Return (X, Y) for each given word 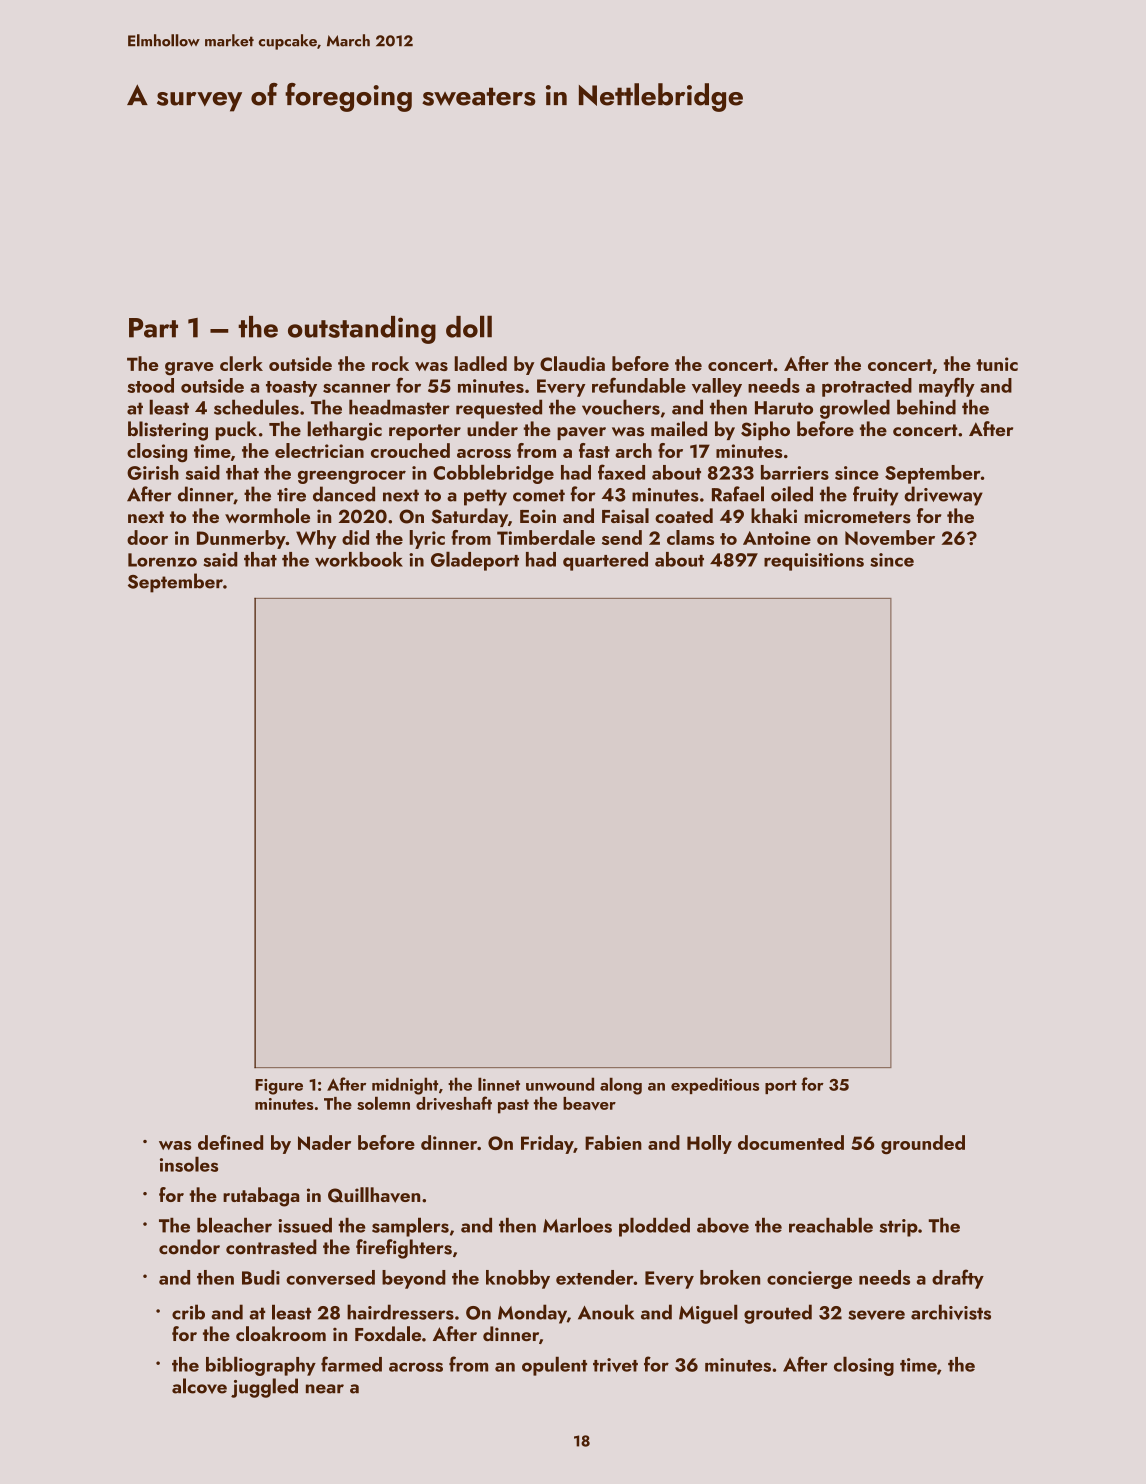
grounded (923, 1145)
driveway (943, 496)
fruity (876, 496)
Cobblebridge (493, 474)
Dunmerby (241, 539)
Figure (279, 1087)
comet (539, 495)
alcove (199, 1386)
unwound (560, 1084)
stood (150, 385)
